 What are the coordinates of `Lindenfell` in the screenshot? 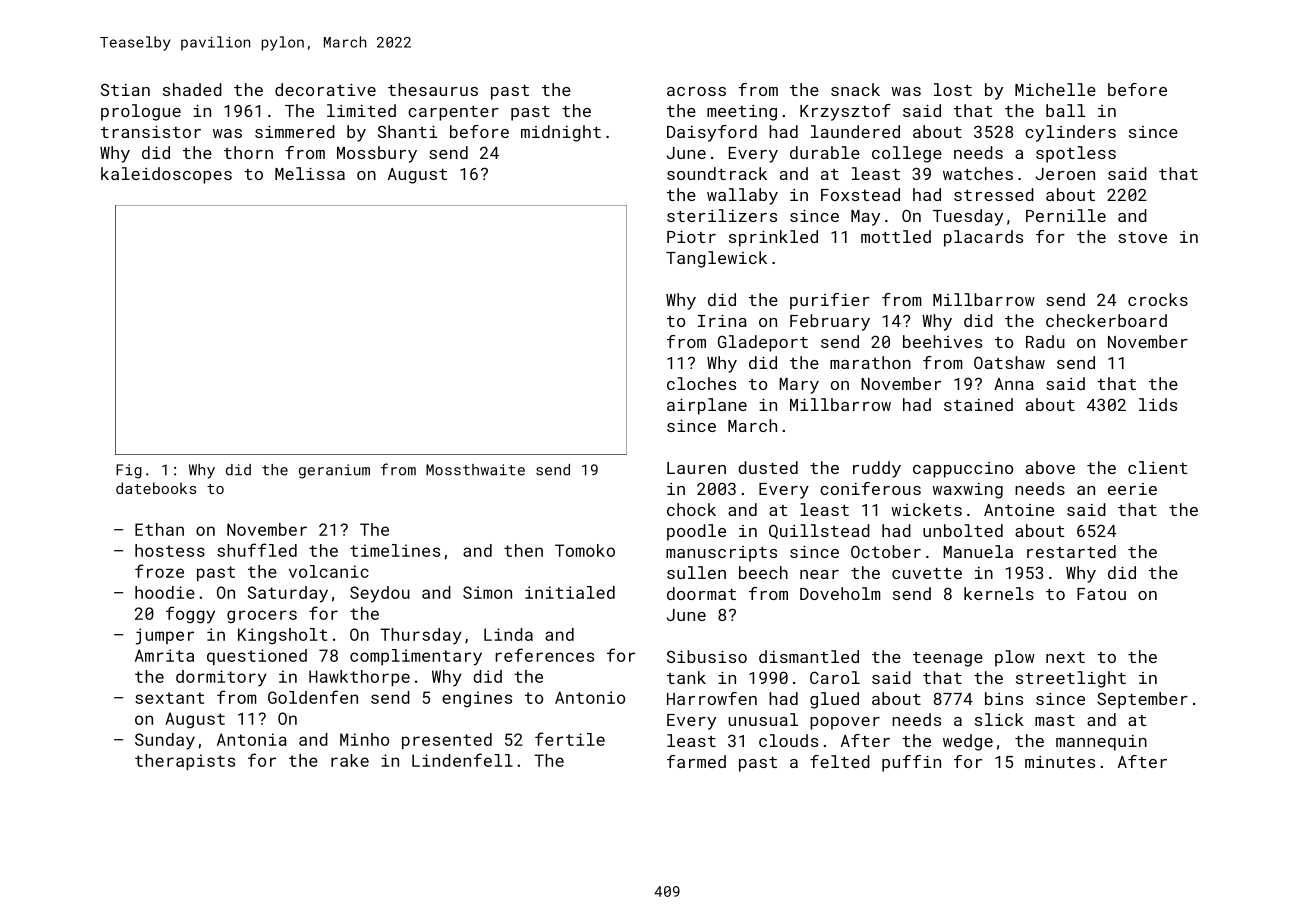 It's located at (462, 760).
